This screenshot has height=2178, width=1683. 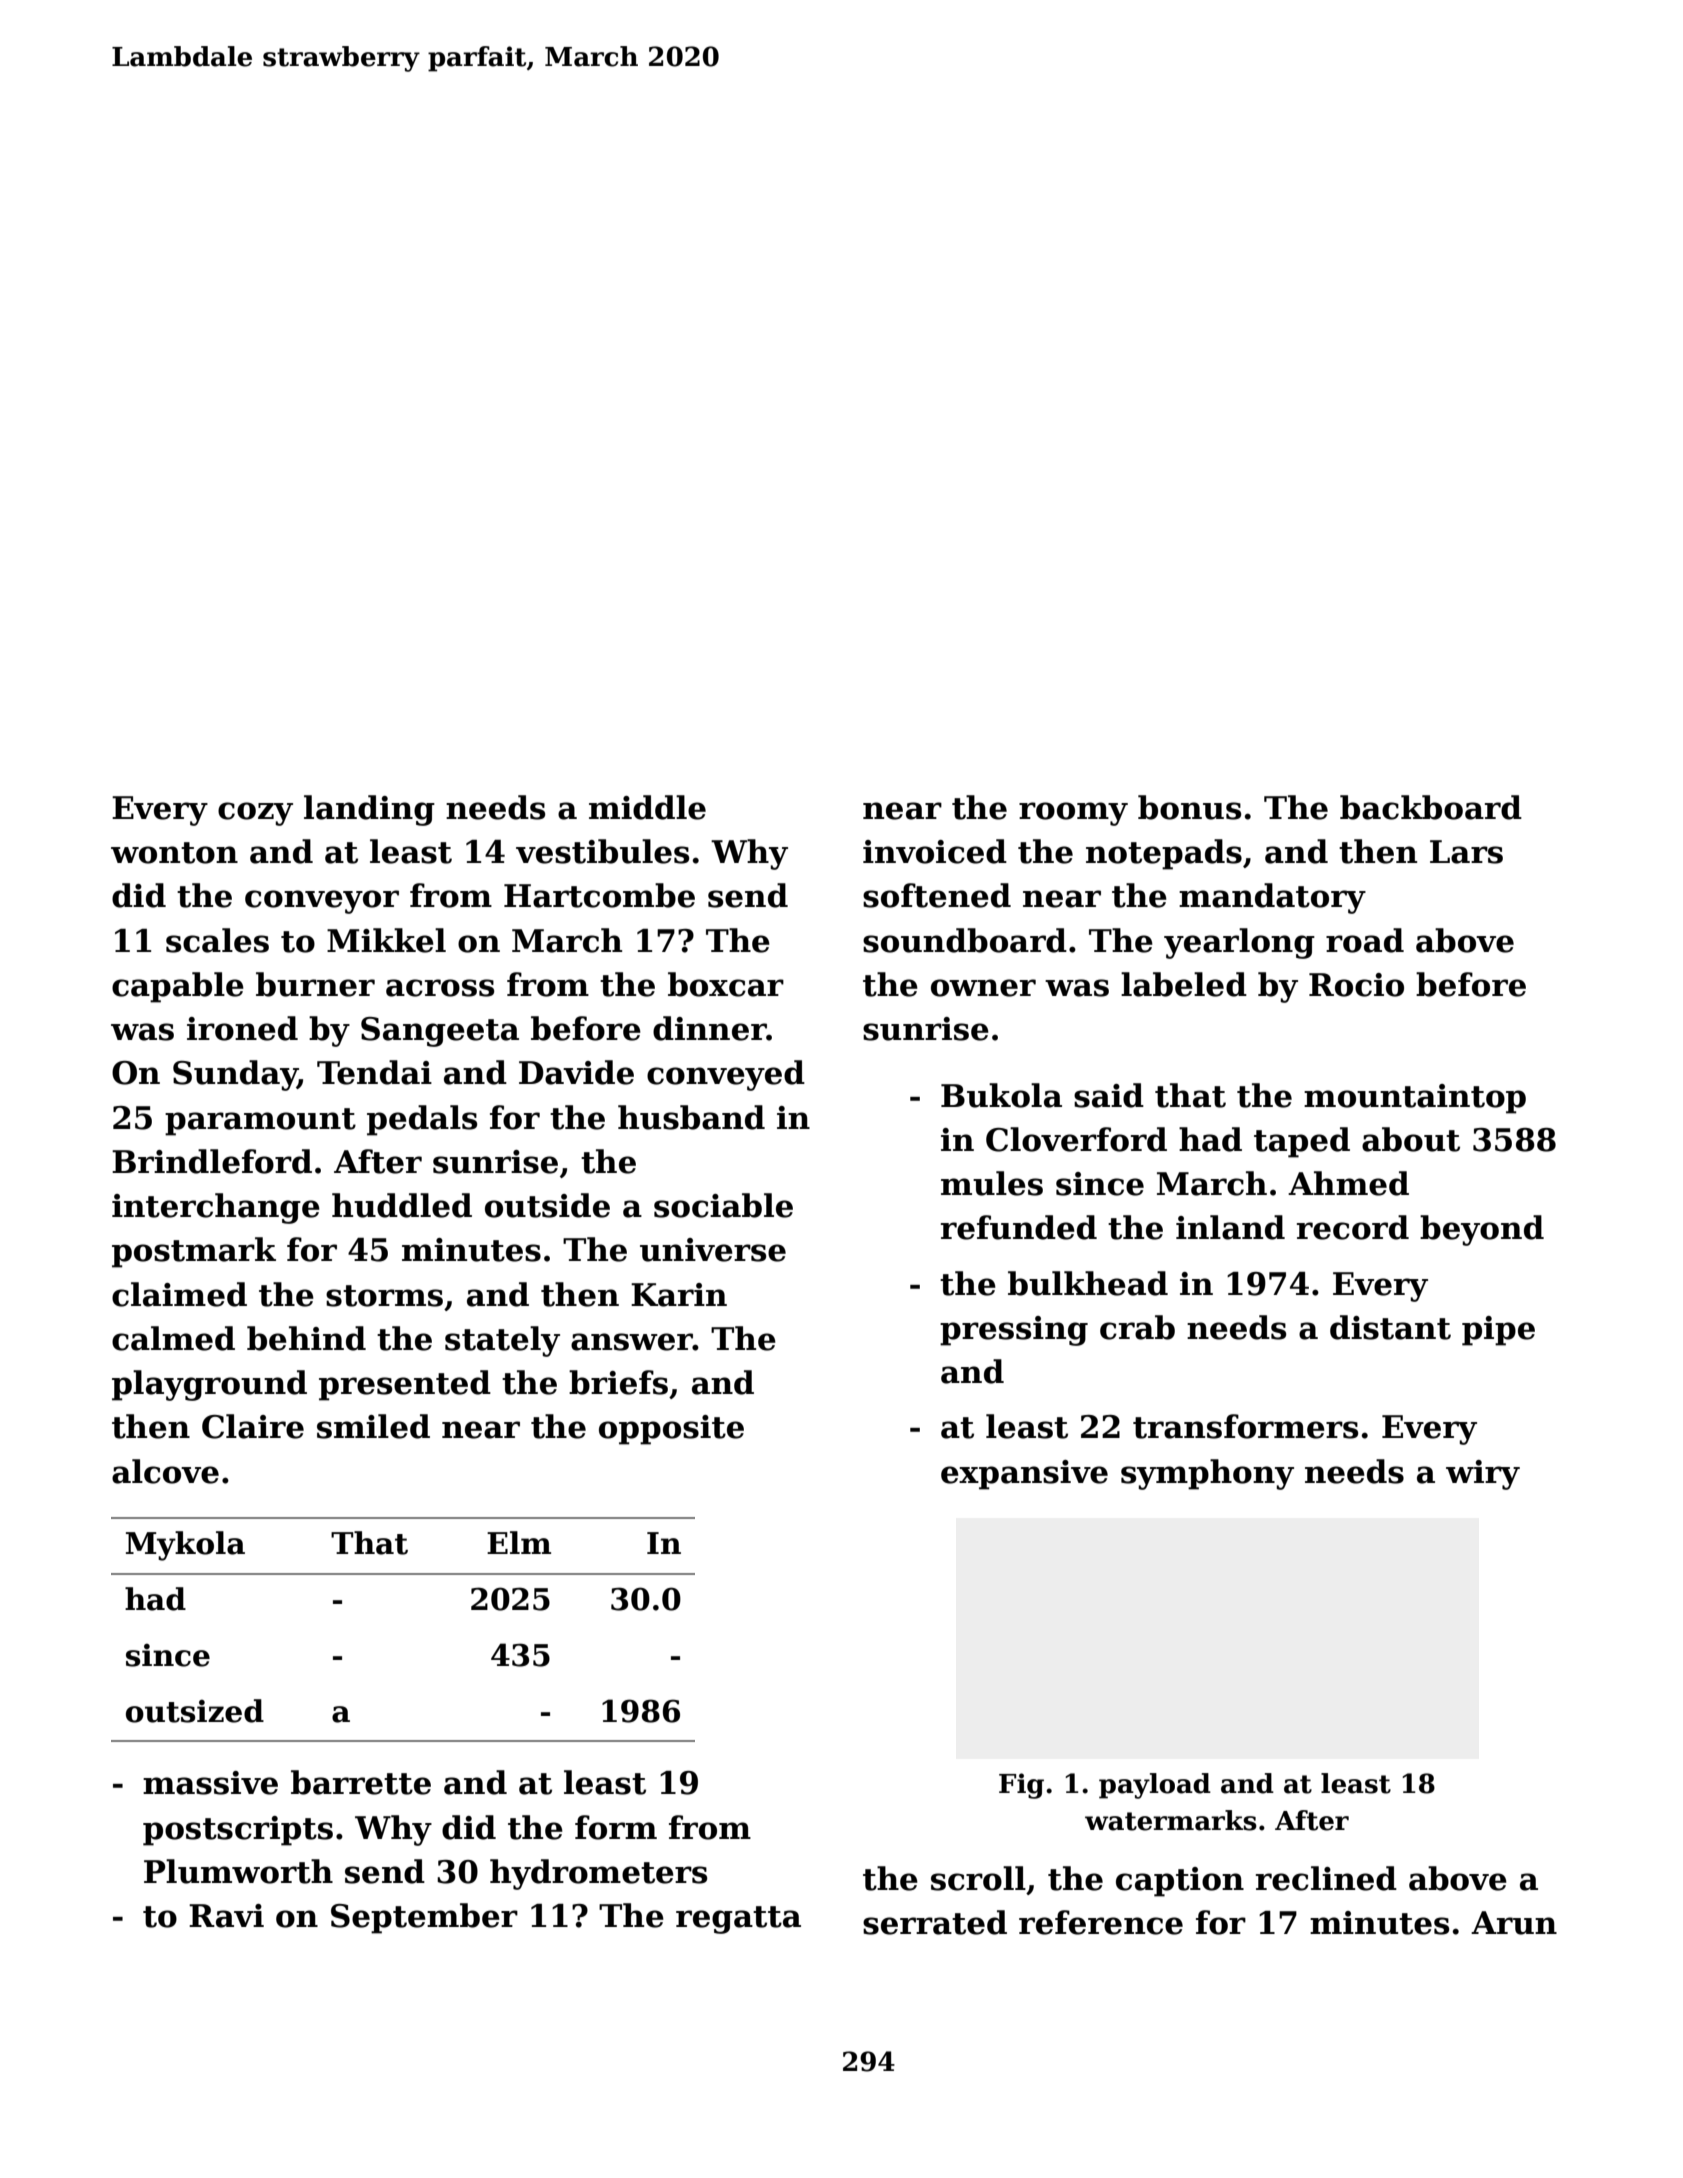 I want to click on barrette, so click(x=361, y=1782).
